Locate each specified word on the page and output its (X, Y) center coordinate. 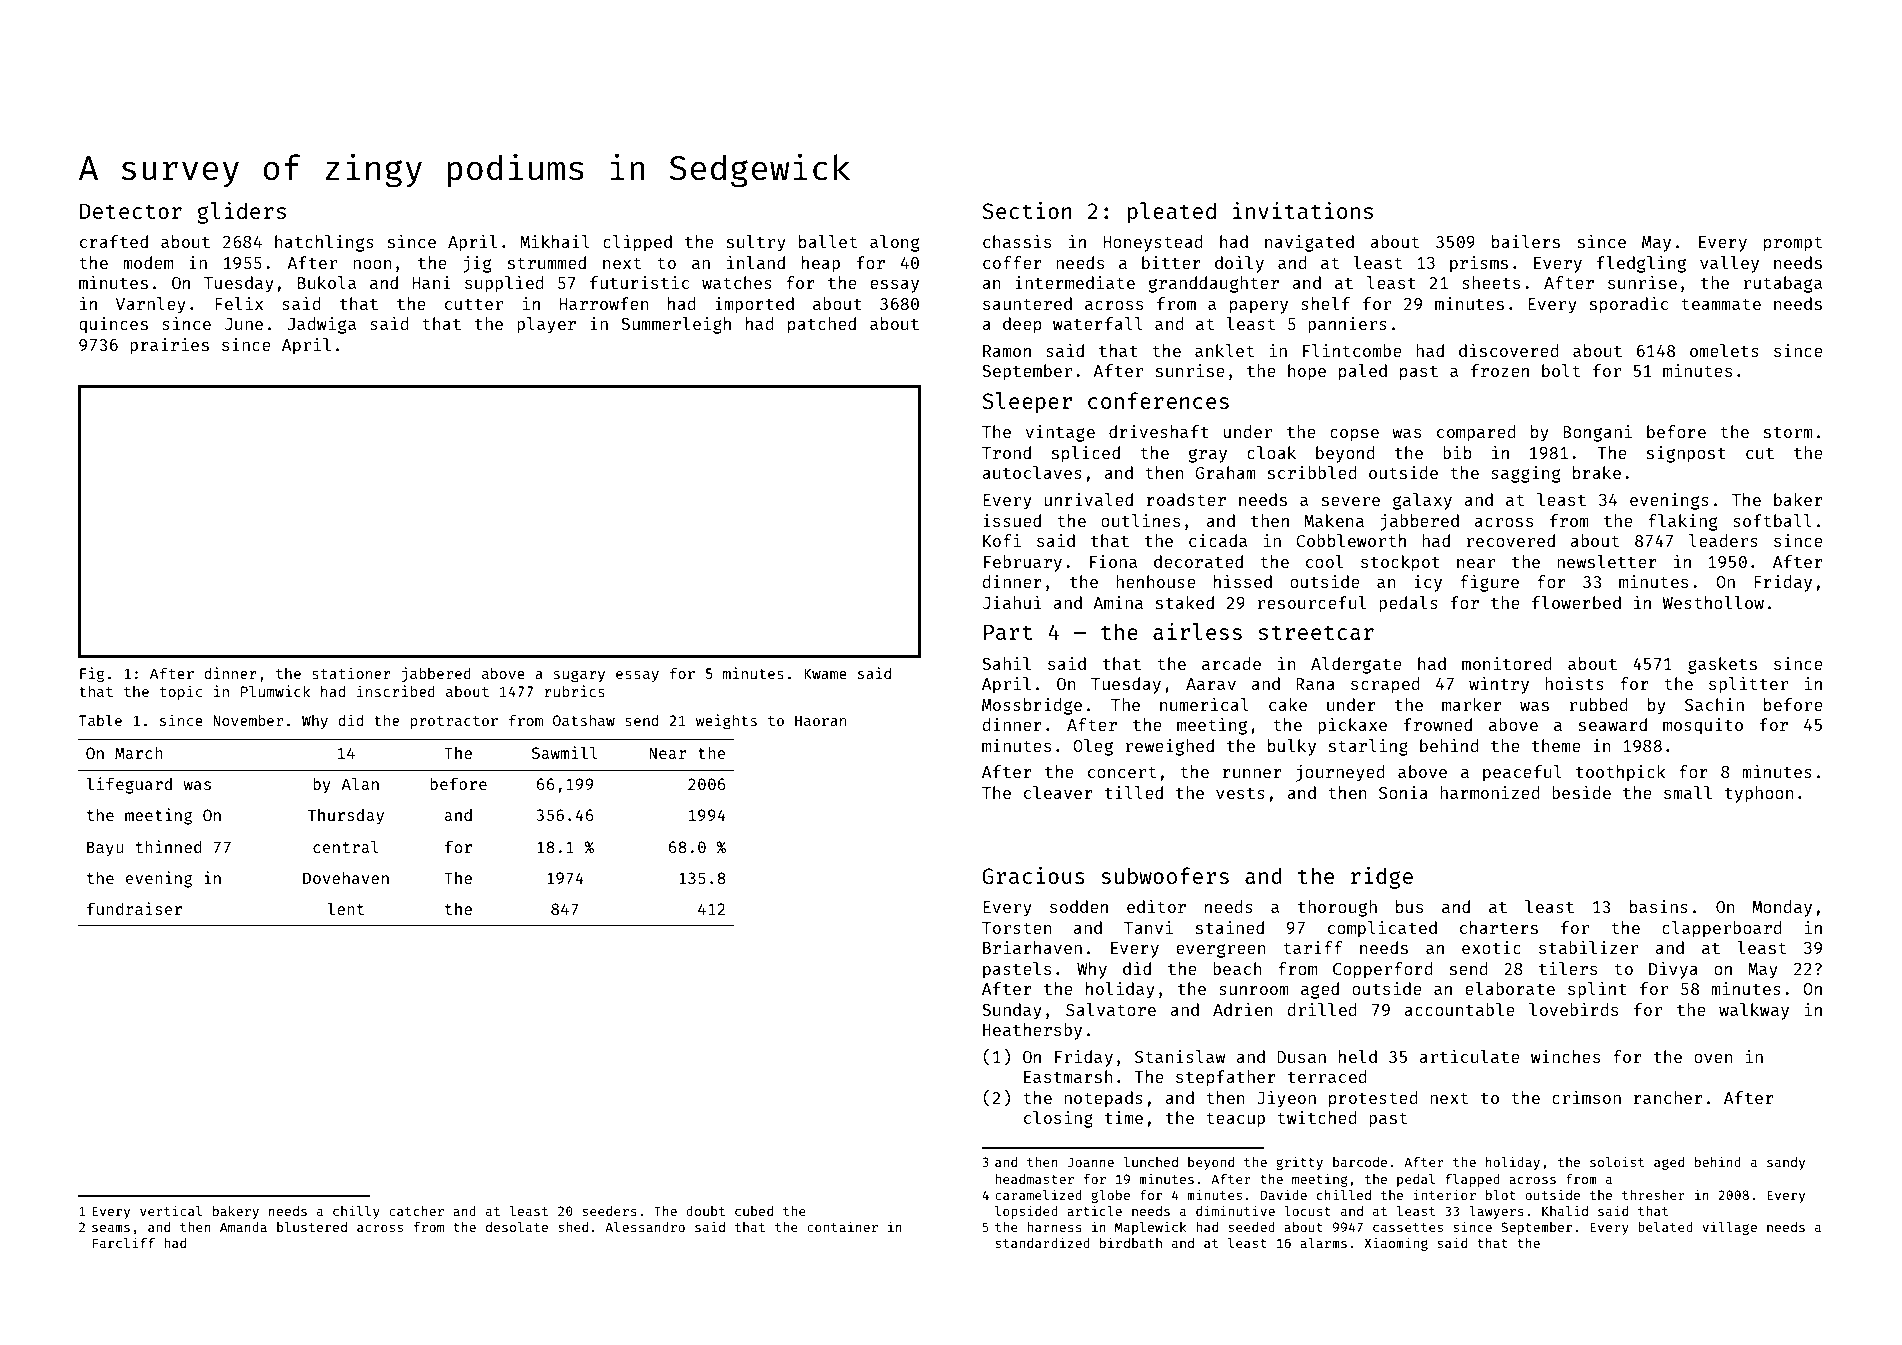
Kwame (825, 673)
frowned (1438, 724)
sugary (579, 676)
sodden (1079, 906)
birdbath (1131, 1242)
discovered (1508, 350)
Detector (131, 211)
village (1729, 1228)
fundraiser (134, 908)
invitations (1303, 210)
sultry (756, 243)
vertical (171, 1210)
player (546, 325)
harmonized (1489, 792)
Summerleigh (676, 325)
